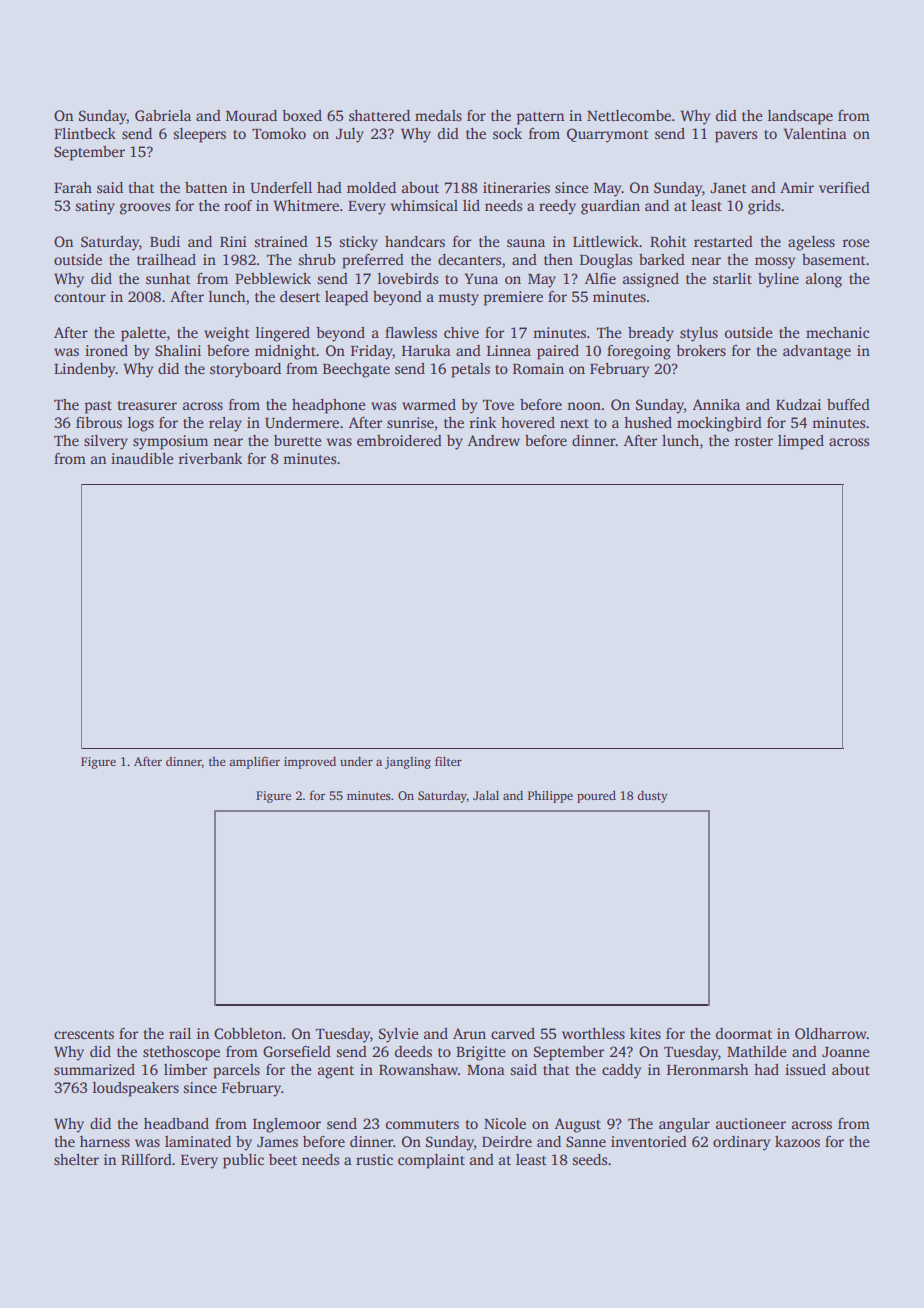 The image size is (924, 1308). What do you see at coordinates (471, 205) in the image?
I see `lid` at bounding box center [471, 205].
